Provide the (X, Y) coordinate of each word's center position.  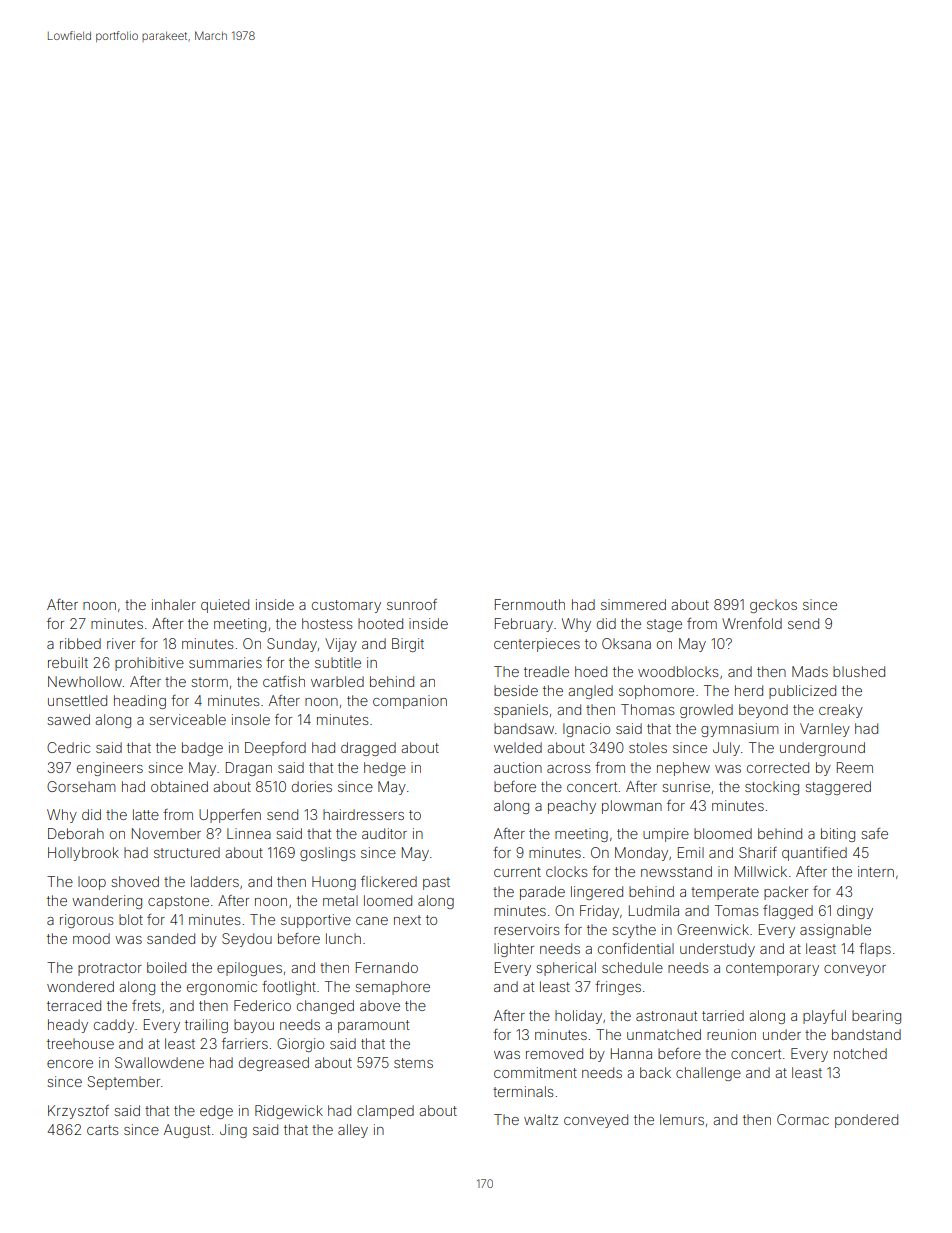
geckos (773, 606)
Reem (855, 767)
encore (70, 1064)
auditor (384, 833)
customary (346, 606)
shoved (135, 881)
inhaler (174, 604)
